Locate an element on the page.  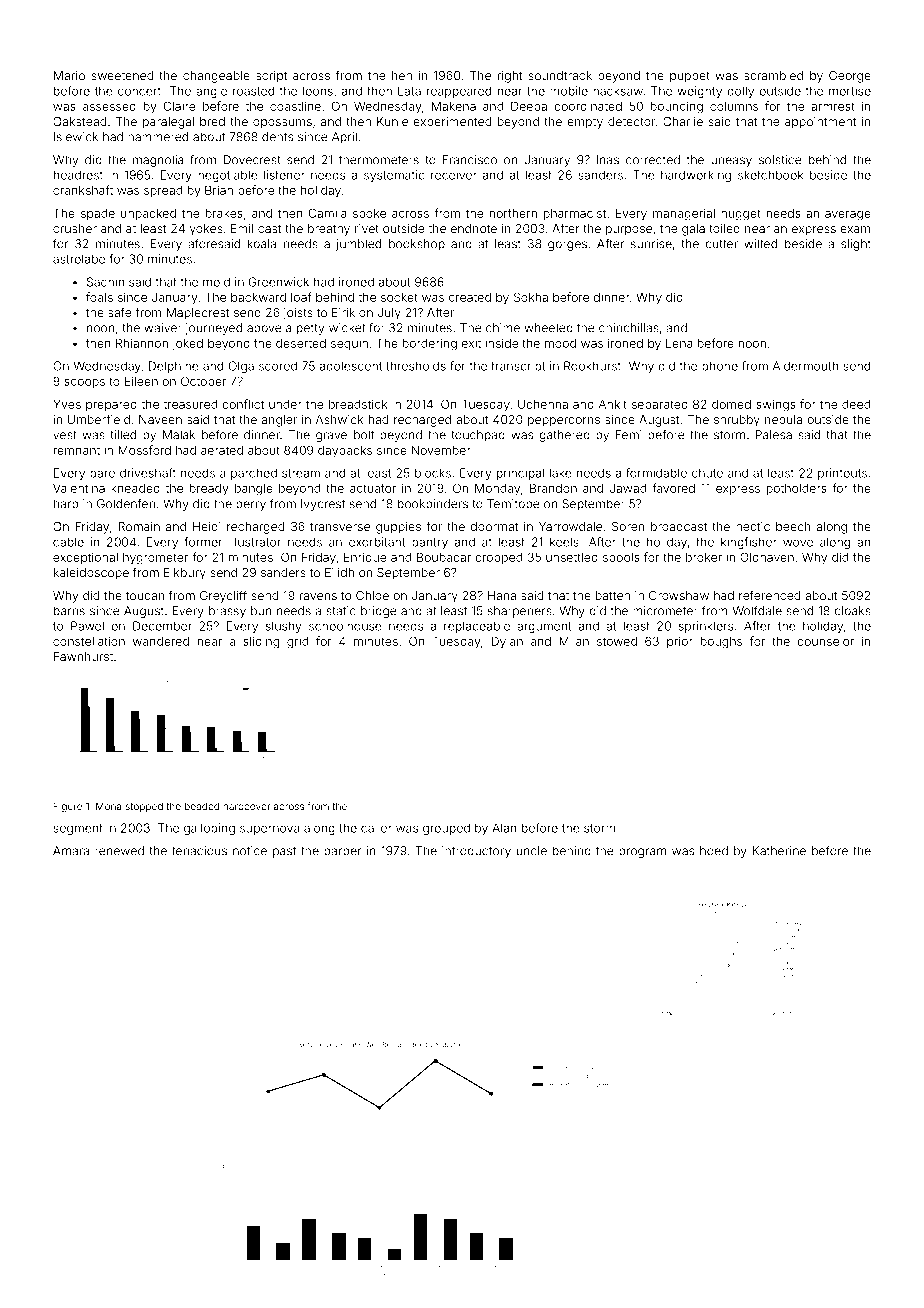
formidable is located at coordinates (656, 473).
